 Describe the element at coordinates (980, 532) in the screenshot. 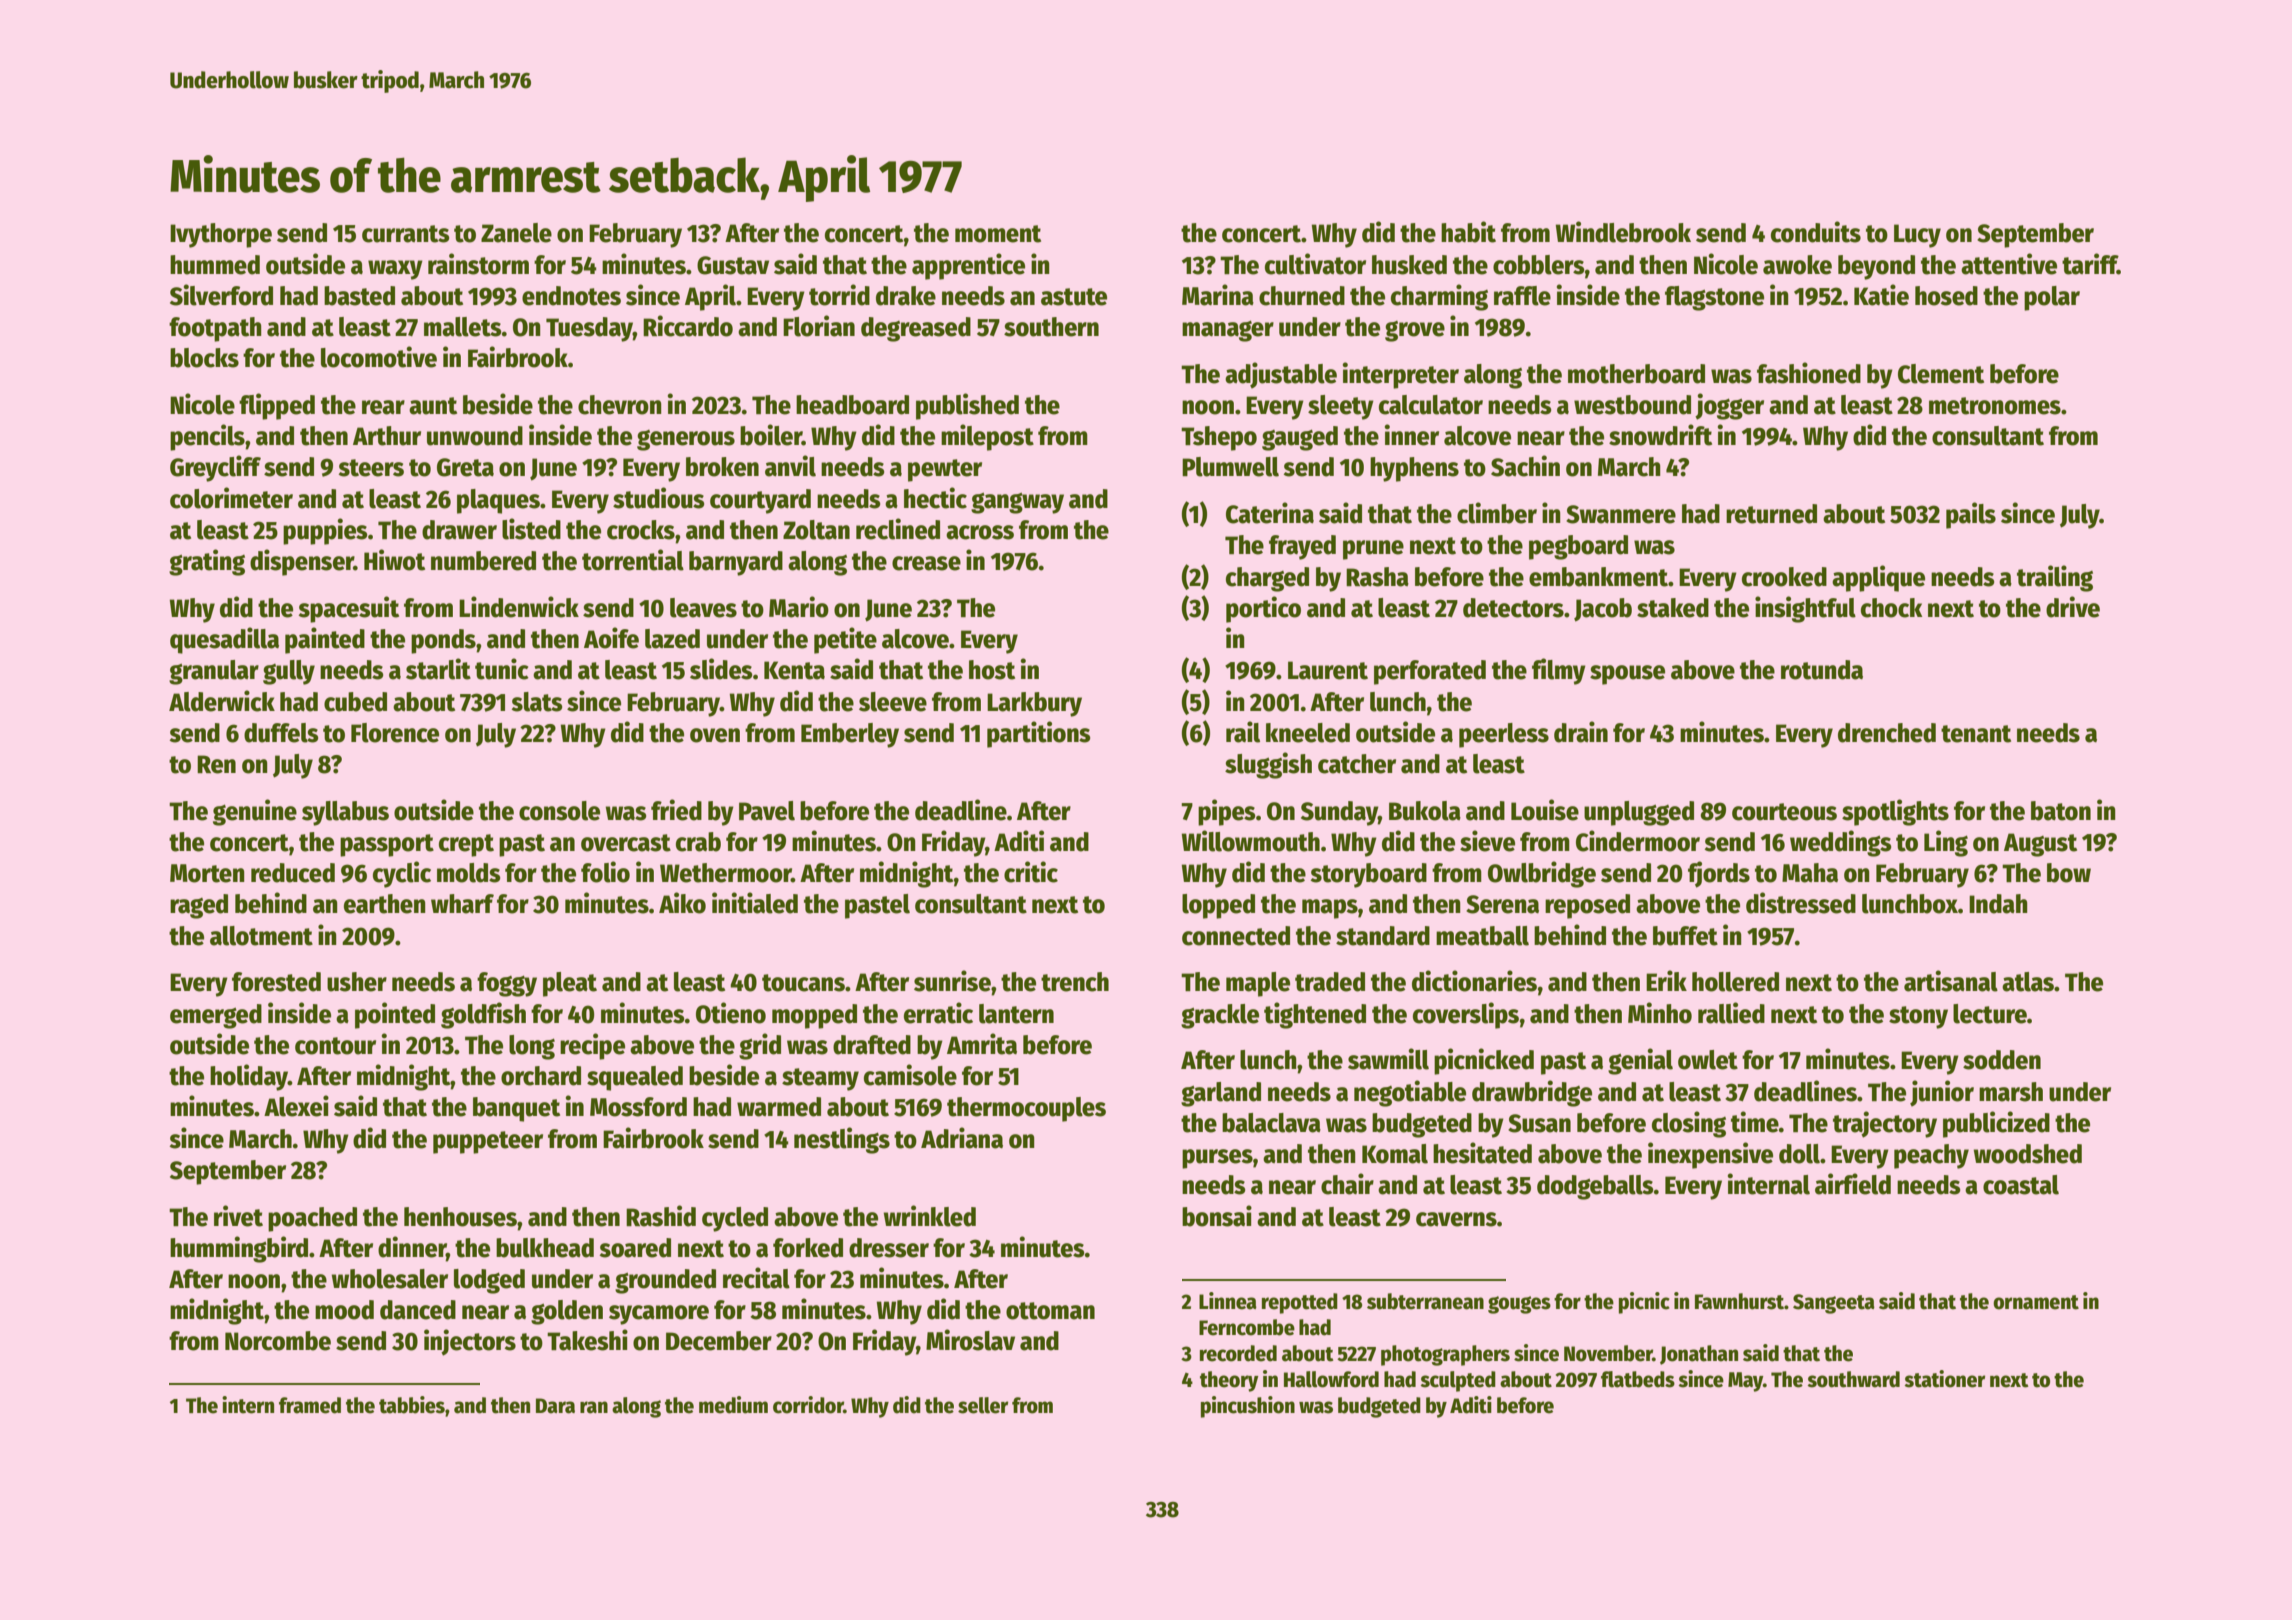

I see `across` at that location.
